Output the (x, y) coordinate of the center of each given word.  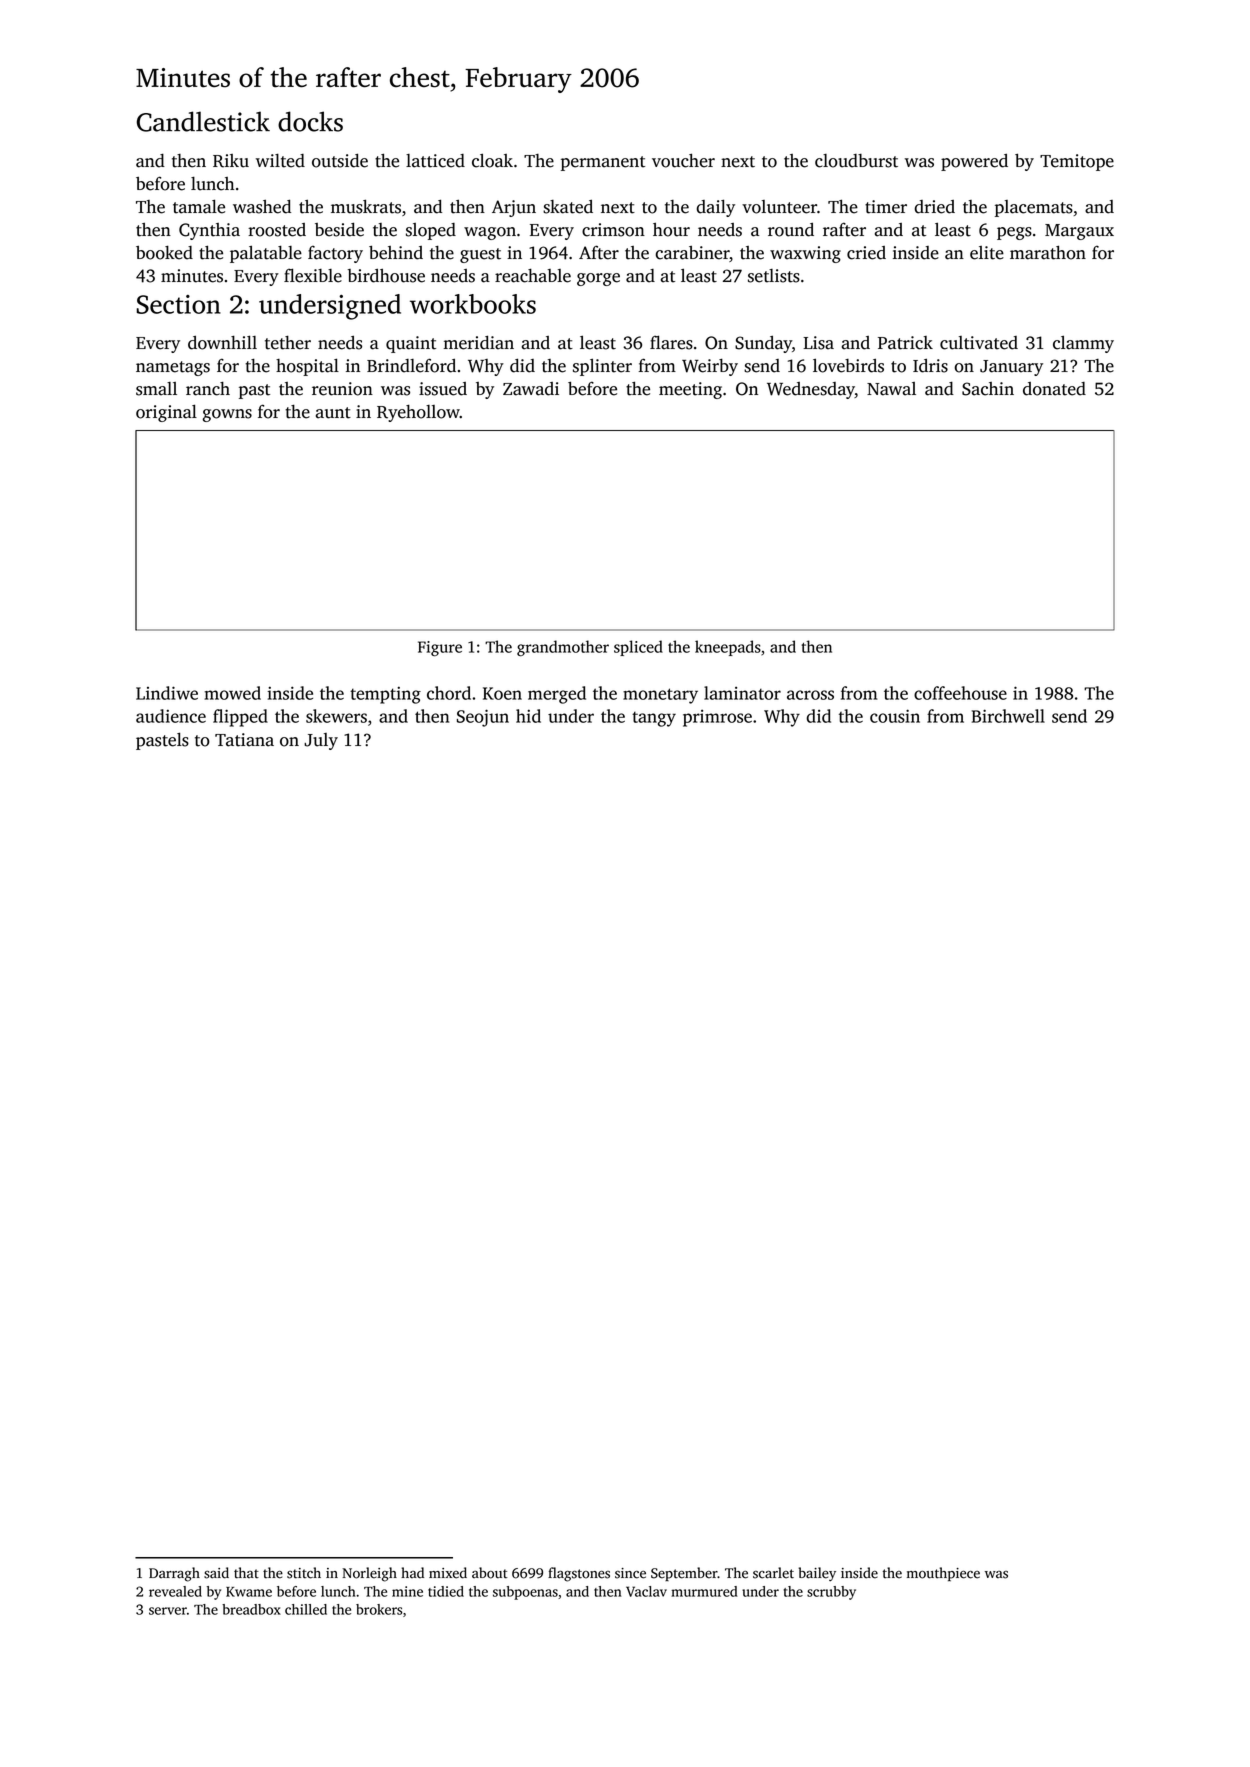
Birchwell (1008, 716)
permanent (603, 163)
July (321, 741)
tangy (654, 719)
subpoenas (525, 1593)
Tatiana (244, 740)
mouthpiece (943, 1574)
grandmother (563, 648)
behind (396, 253)
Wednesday (811, 390)
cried (866, 253)
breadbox (251, 1609)
